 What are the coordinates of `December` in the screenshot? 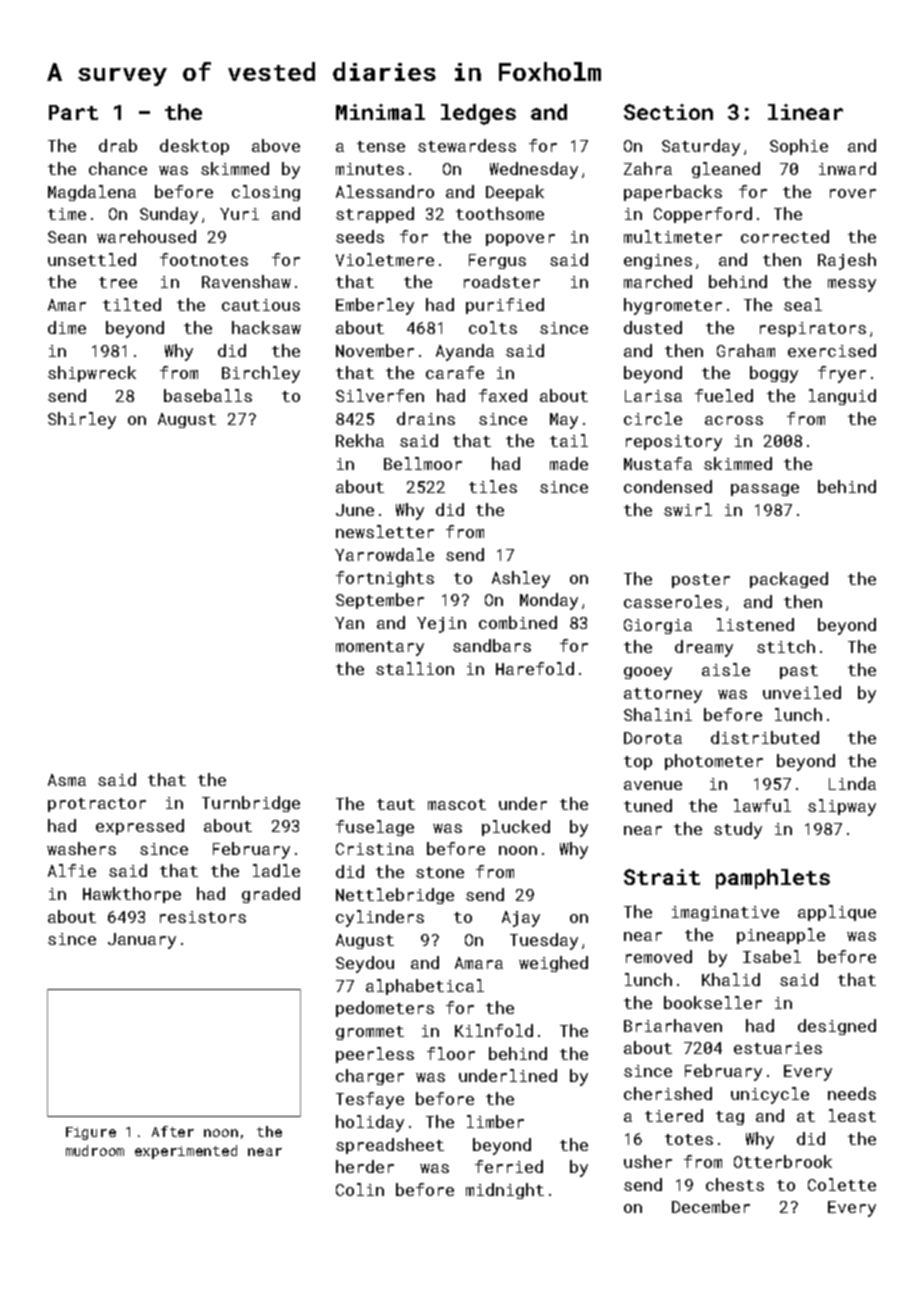 It's located at (711, 1206).
